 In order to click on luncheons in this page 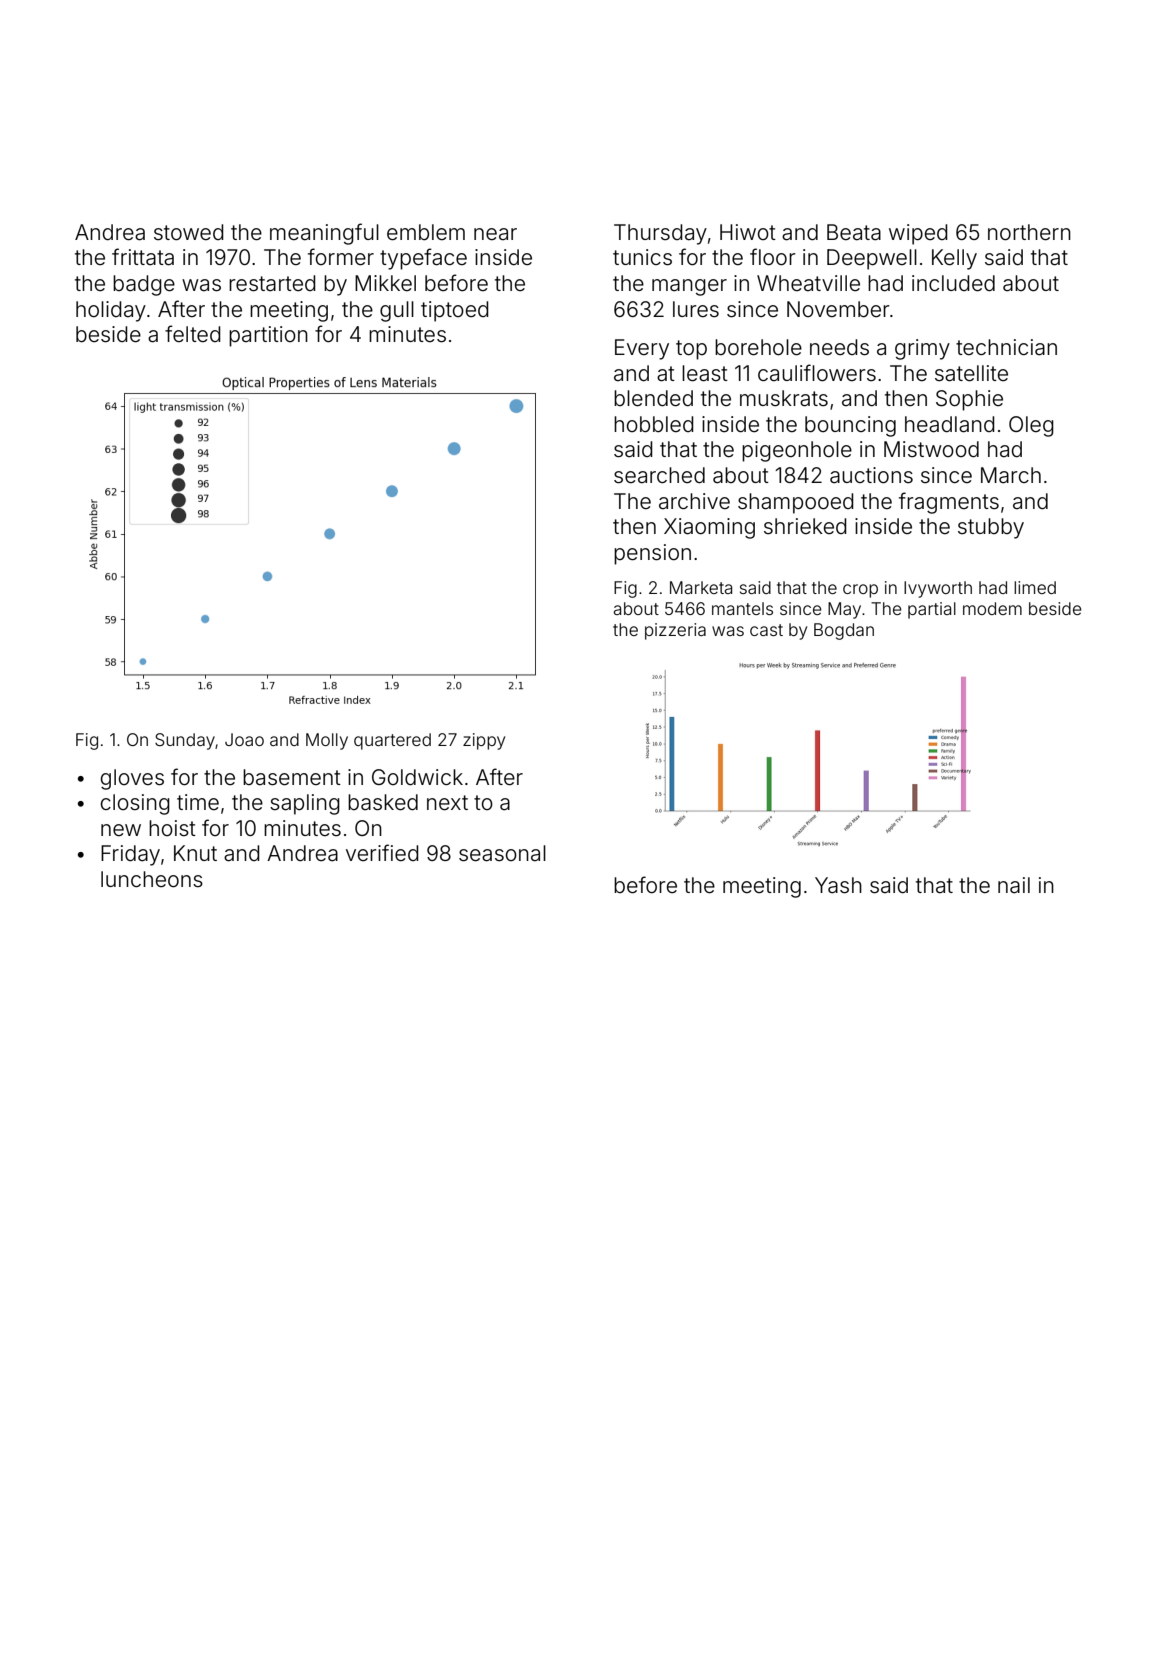, I will do `click(152, 879)`.
